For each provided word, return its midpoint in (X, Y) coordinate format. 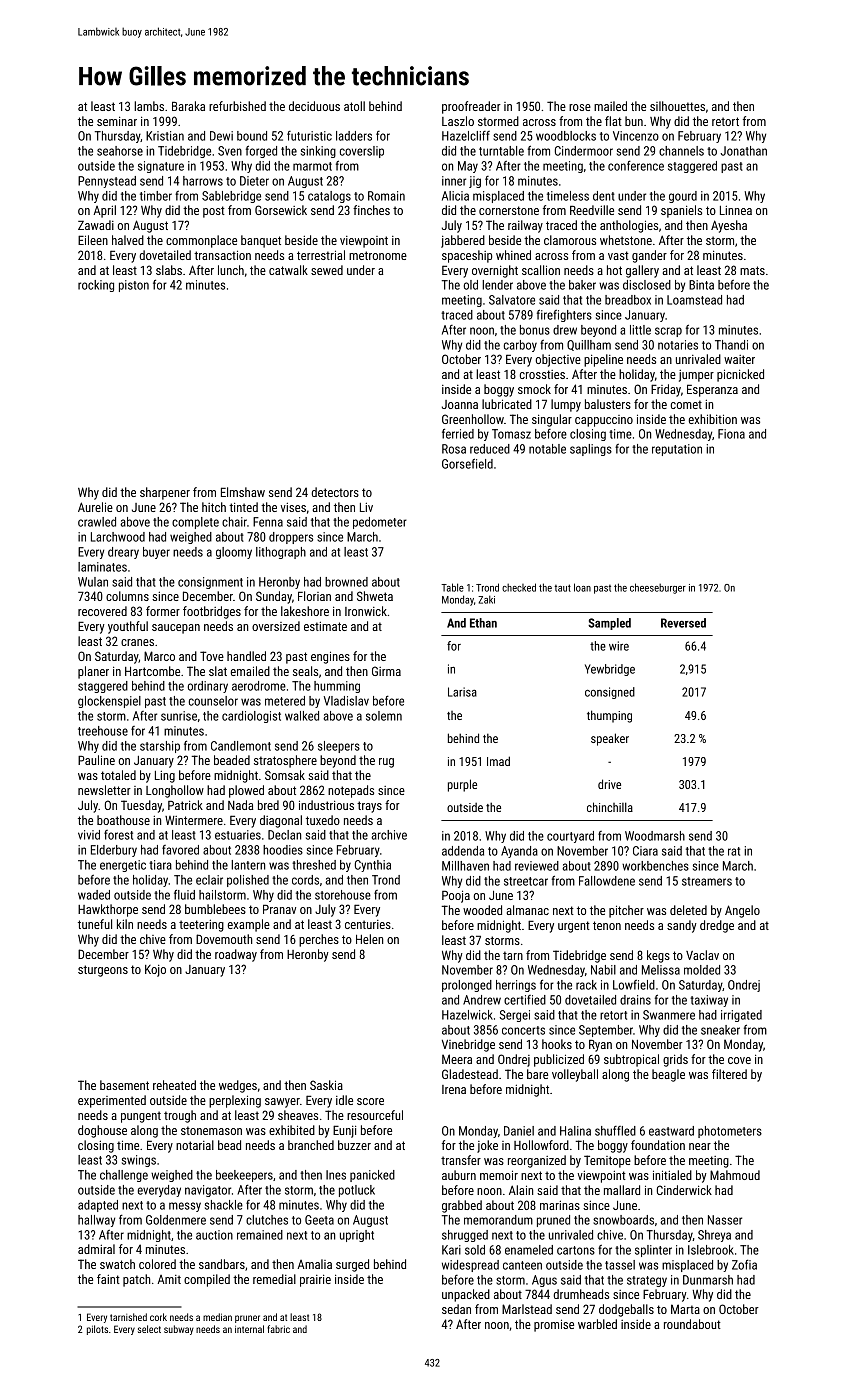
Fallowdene (607, 881)
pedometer (380, 523)
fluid (184, 894)
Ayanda (519, 852)
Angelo (742, 911)
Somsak (285, 775)
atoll (354, 106)
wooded (482, 910)
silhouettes (677, 106)
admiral (96, 1249)
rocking (96, 286)
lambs (149, 106)
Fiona (731, 434)
